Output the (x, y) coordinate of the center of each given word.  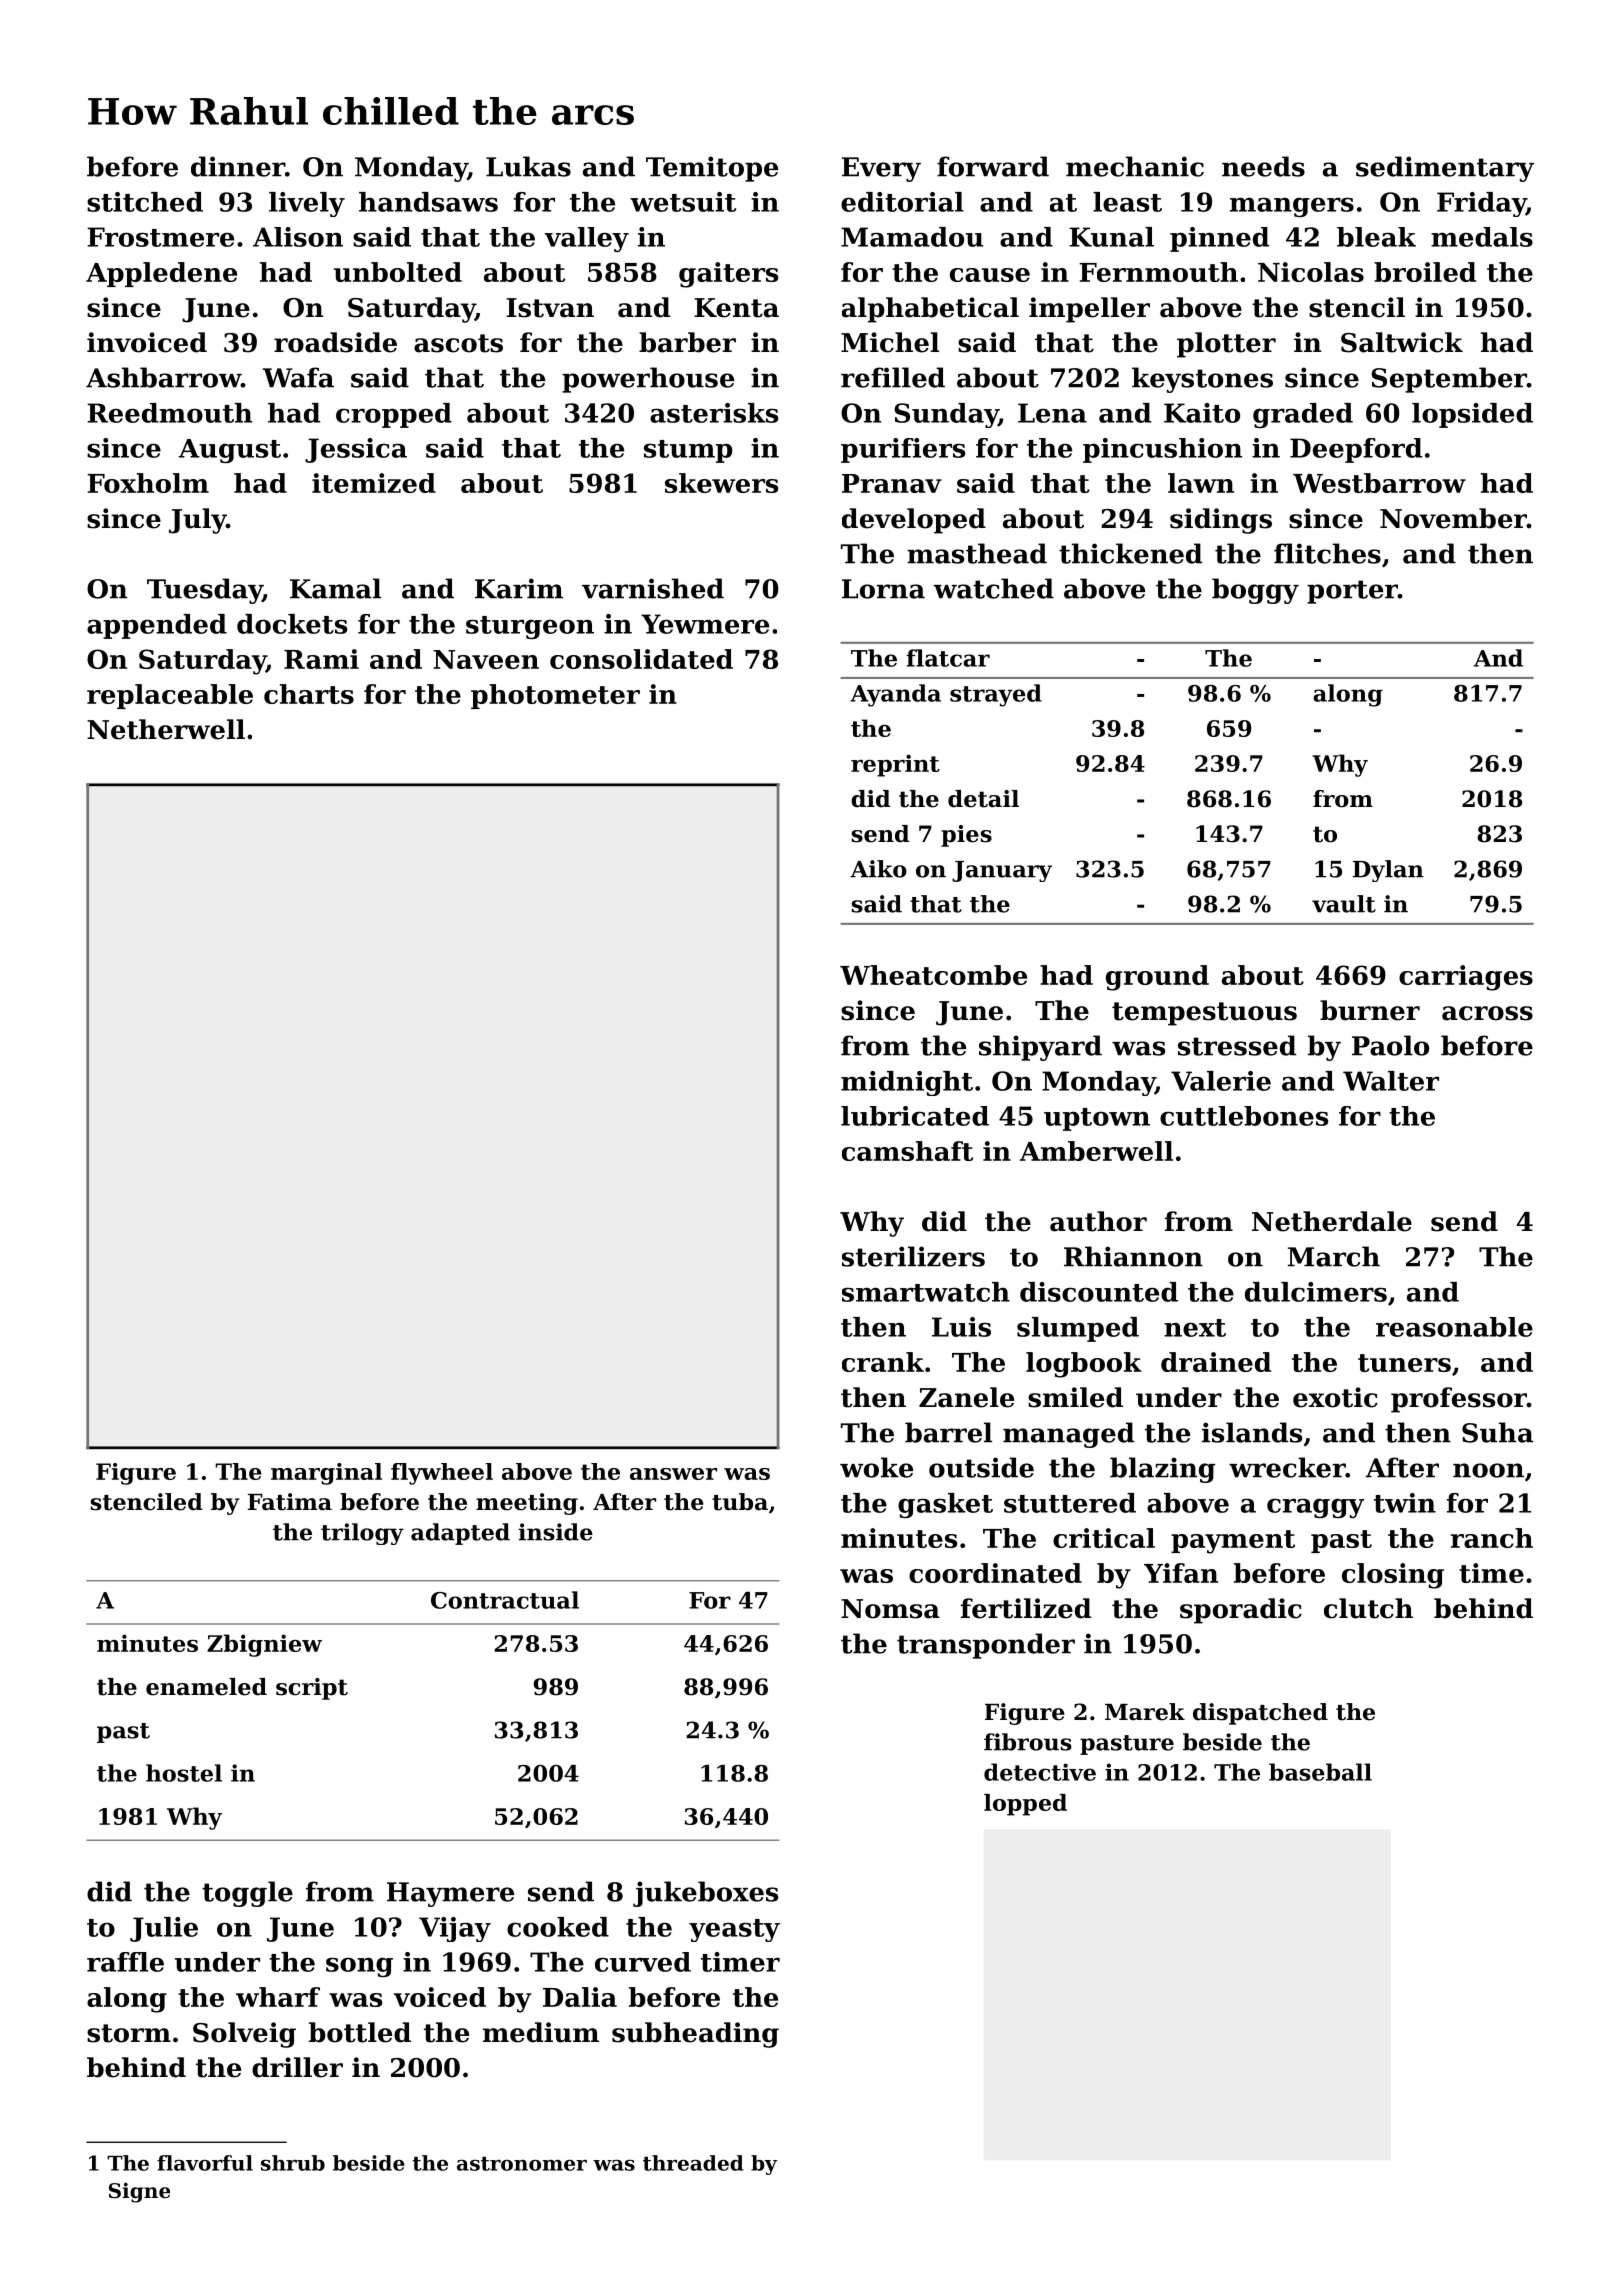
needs (1263, 166)
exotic (1335, 1397)
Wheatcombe (933, 975)
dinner (238, 166)
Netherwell (166, 729)
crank (883, 1362)
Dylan (1388, 871)
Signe (139, 2192)
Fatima (290, 1502)
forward (993, 166)
